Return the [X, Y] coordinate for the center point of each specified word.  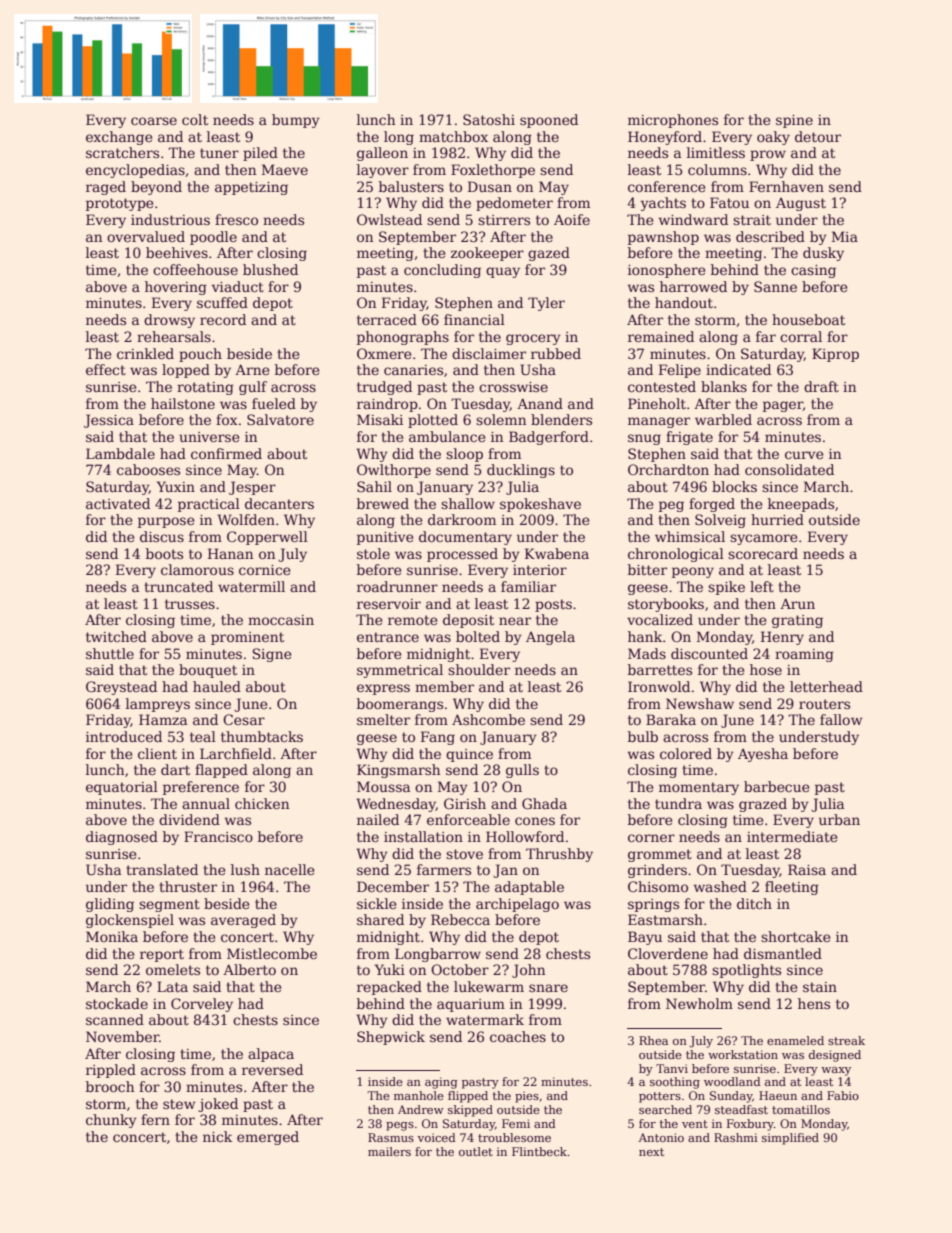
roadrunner [397, 586]
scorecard [763, 553]
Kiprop [835, 355]
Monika [112, 936]
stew [179, 1104]
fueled [274, 403]
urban [839, 819]
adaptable [529, 888]
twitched [116, 636]
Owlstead [389, 219]
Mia [845, 236]
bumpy [296, 121]
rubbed [556, 353]
